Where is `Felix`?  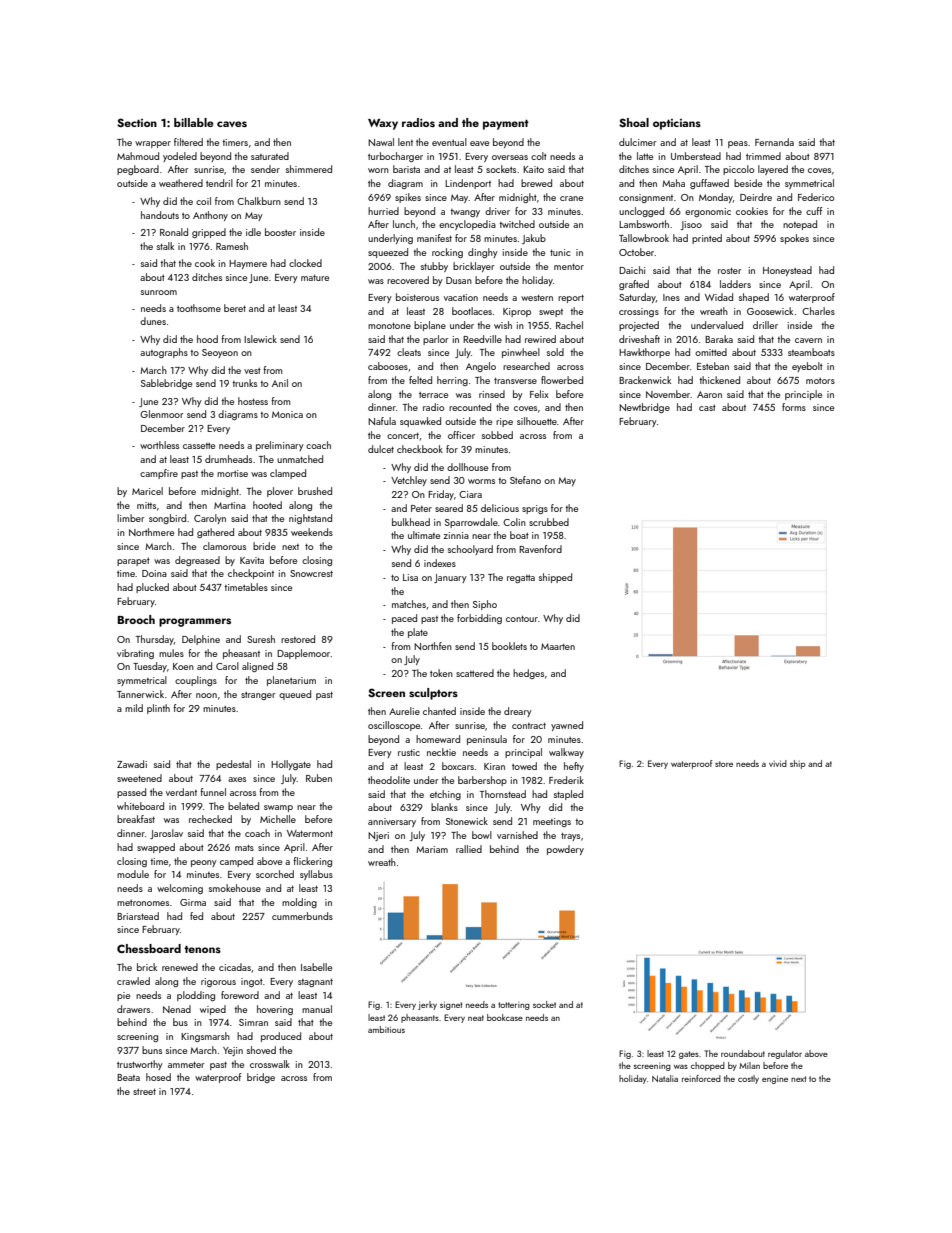
Felix is located at coordinates (539, 394).
